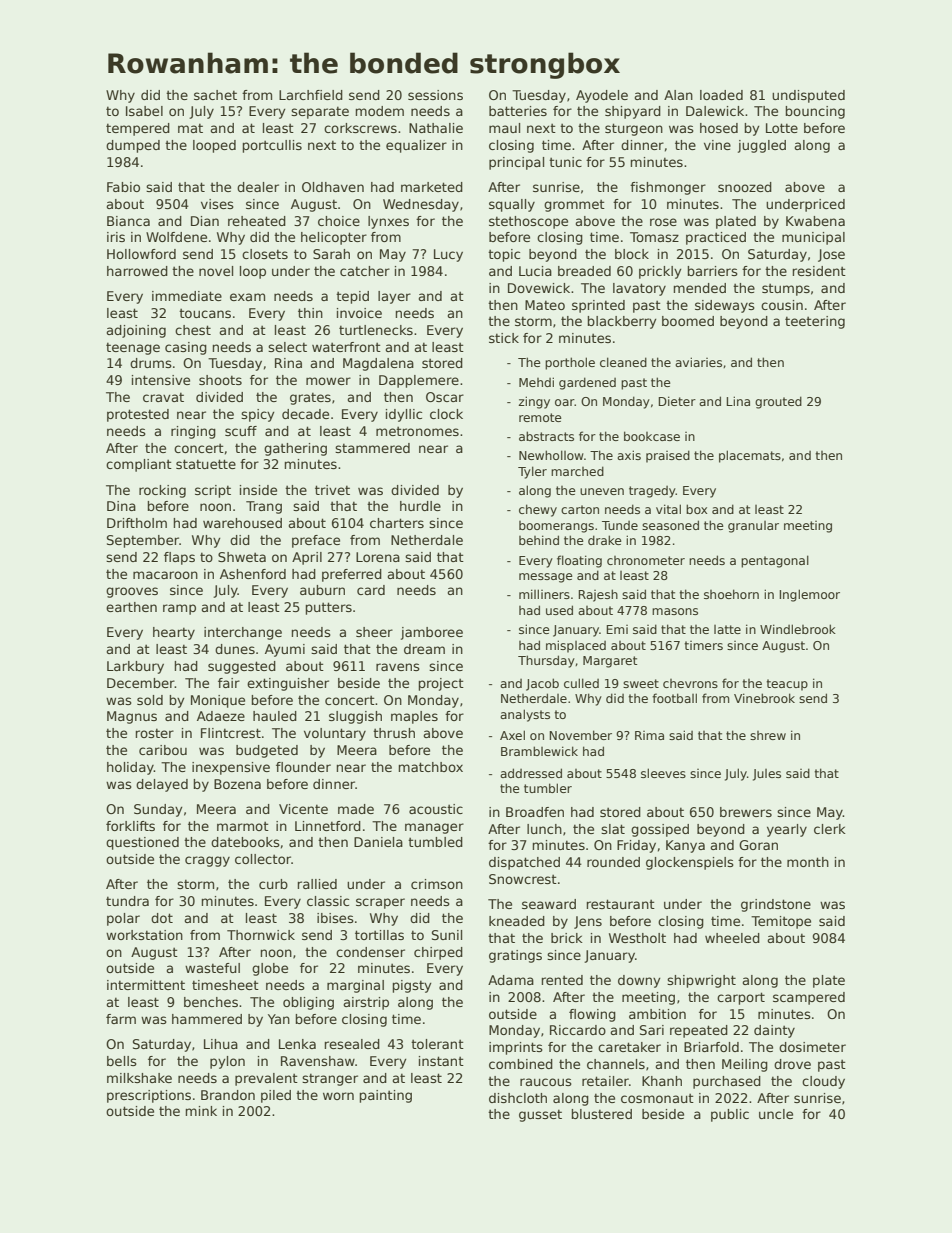  What do you see at coordinates (144, 935) in the document?
I see `workstation` at bounding box center [144, 935].
